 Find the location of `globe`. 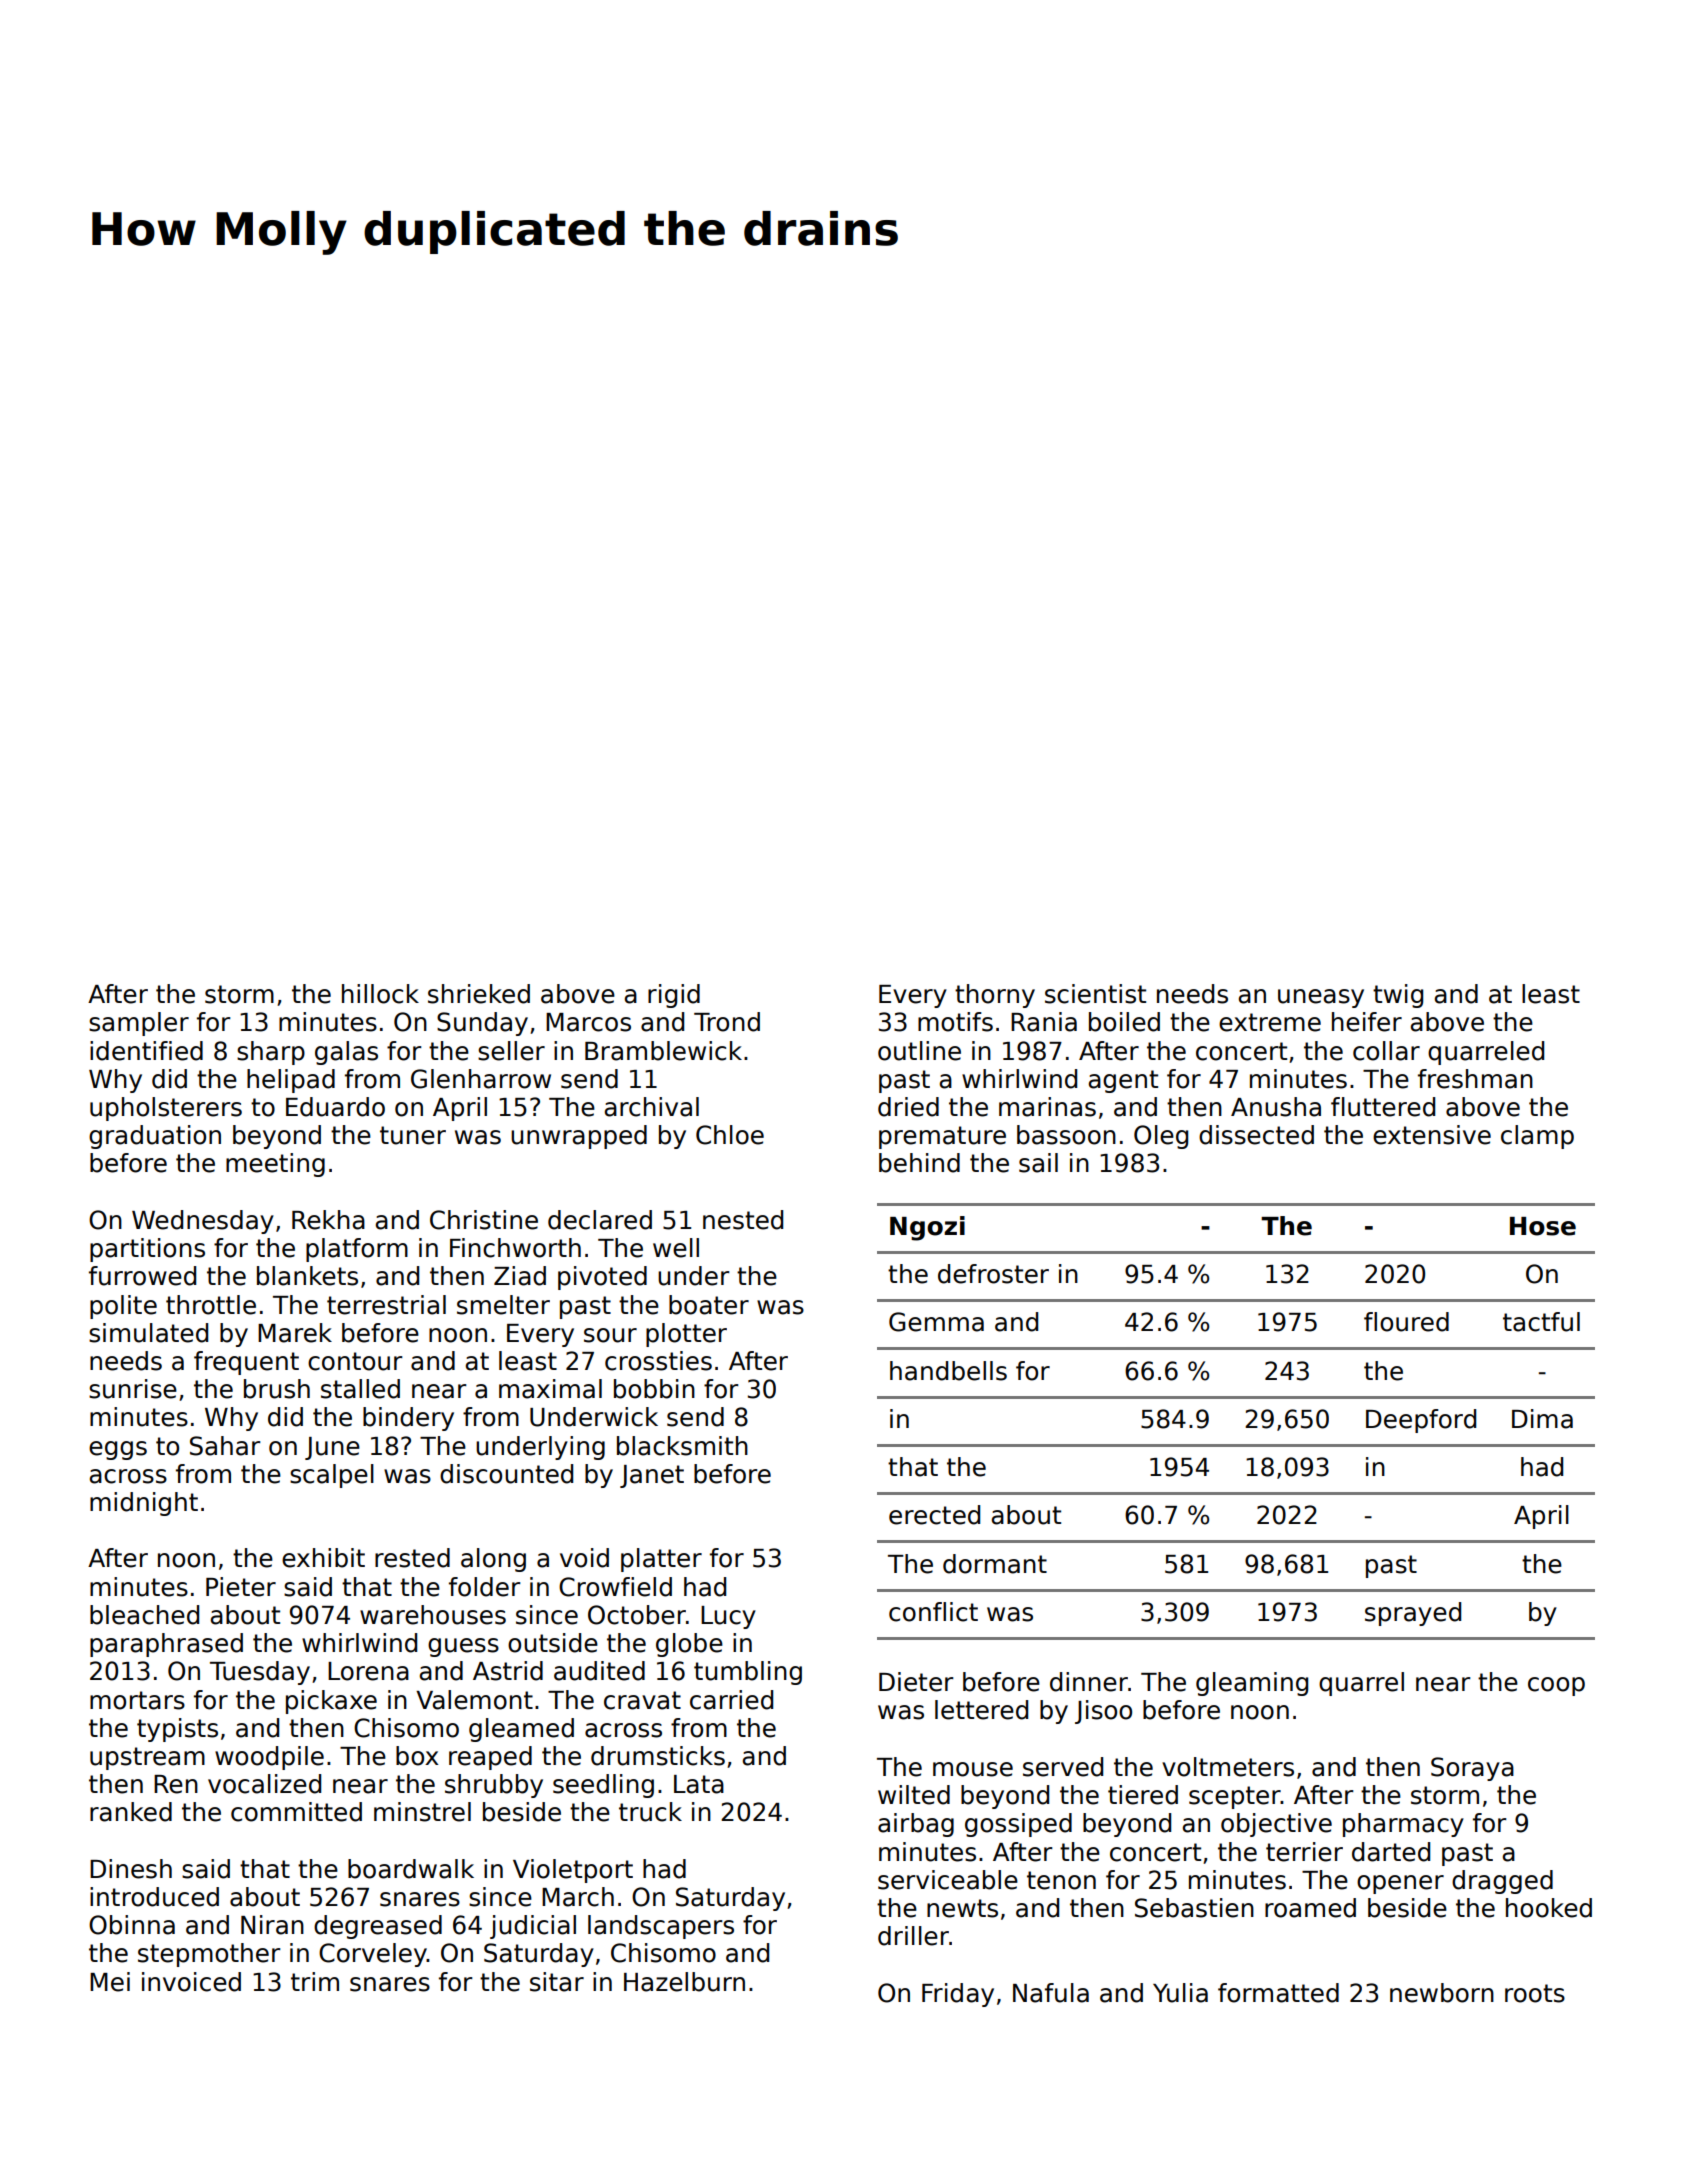

globe is located at coordinates (689, 1645).
